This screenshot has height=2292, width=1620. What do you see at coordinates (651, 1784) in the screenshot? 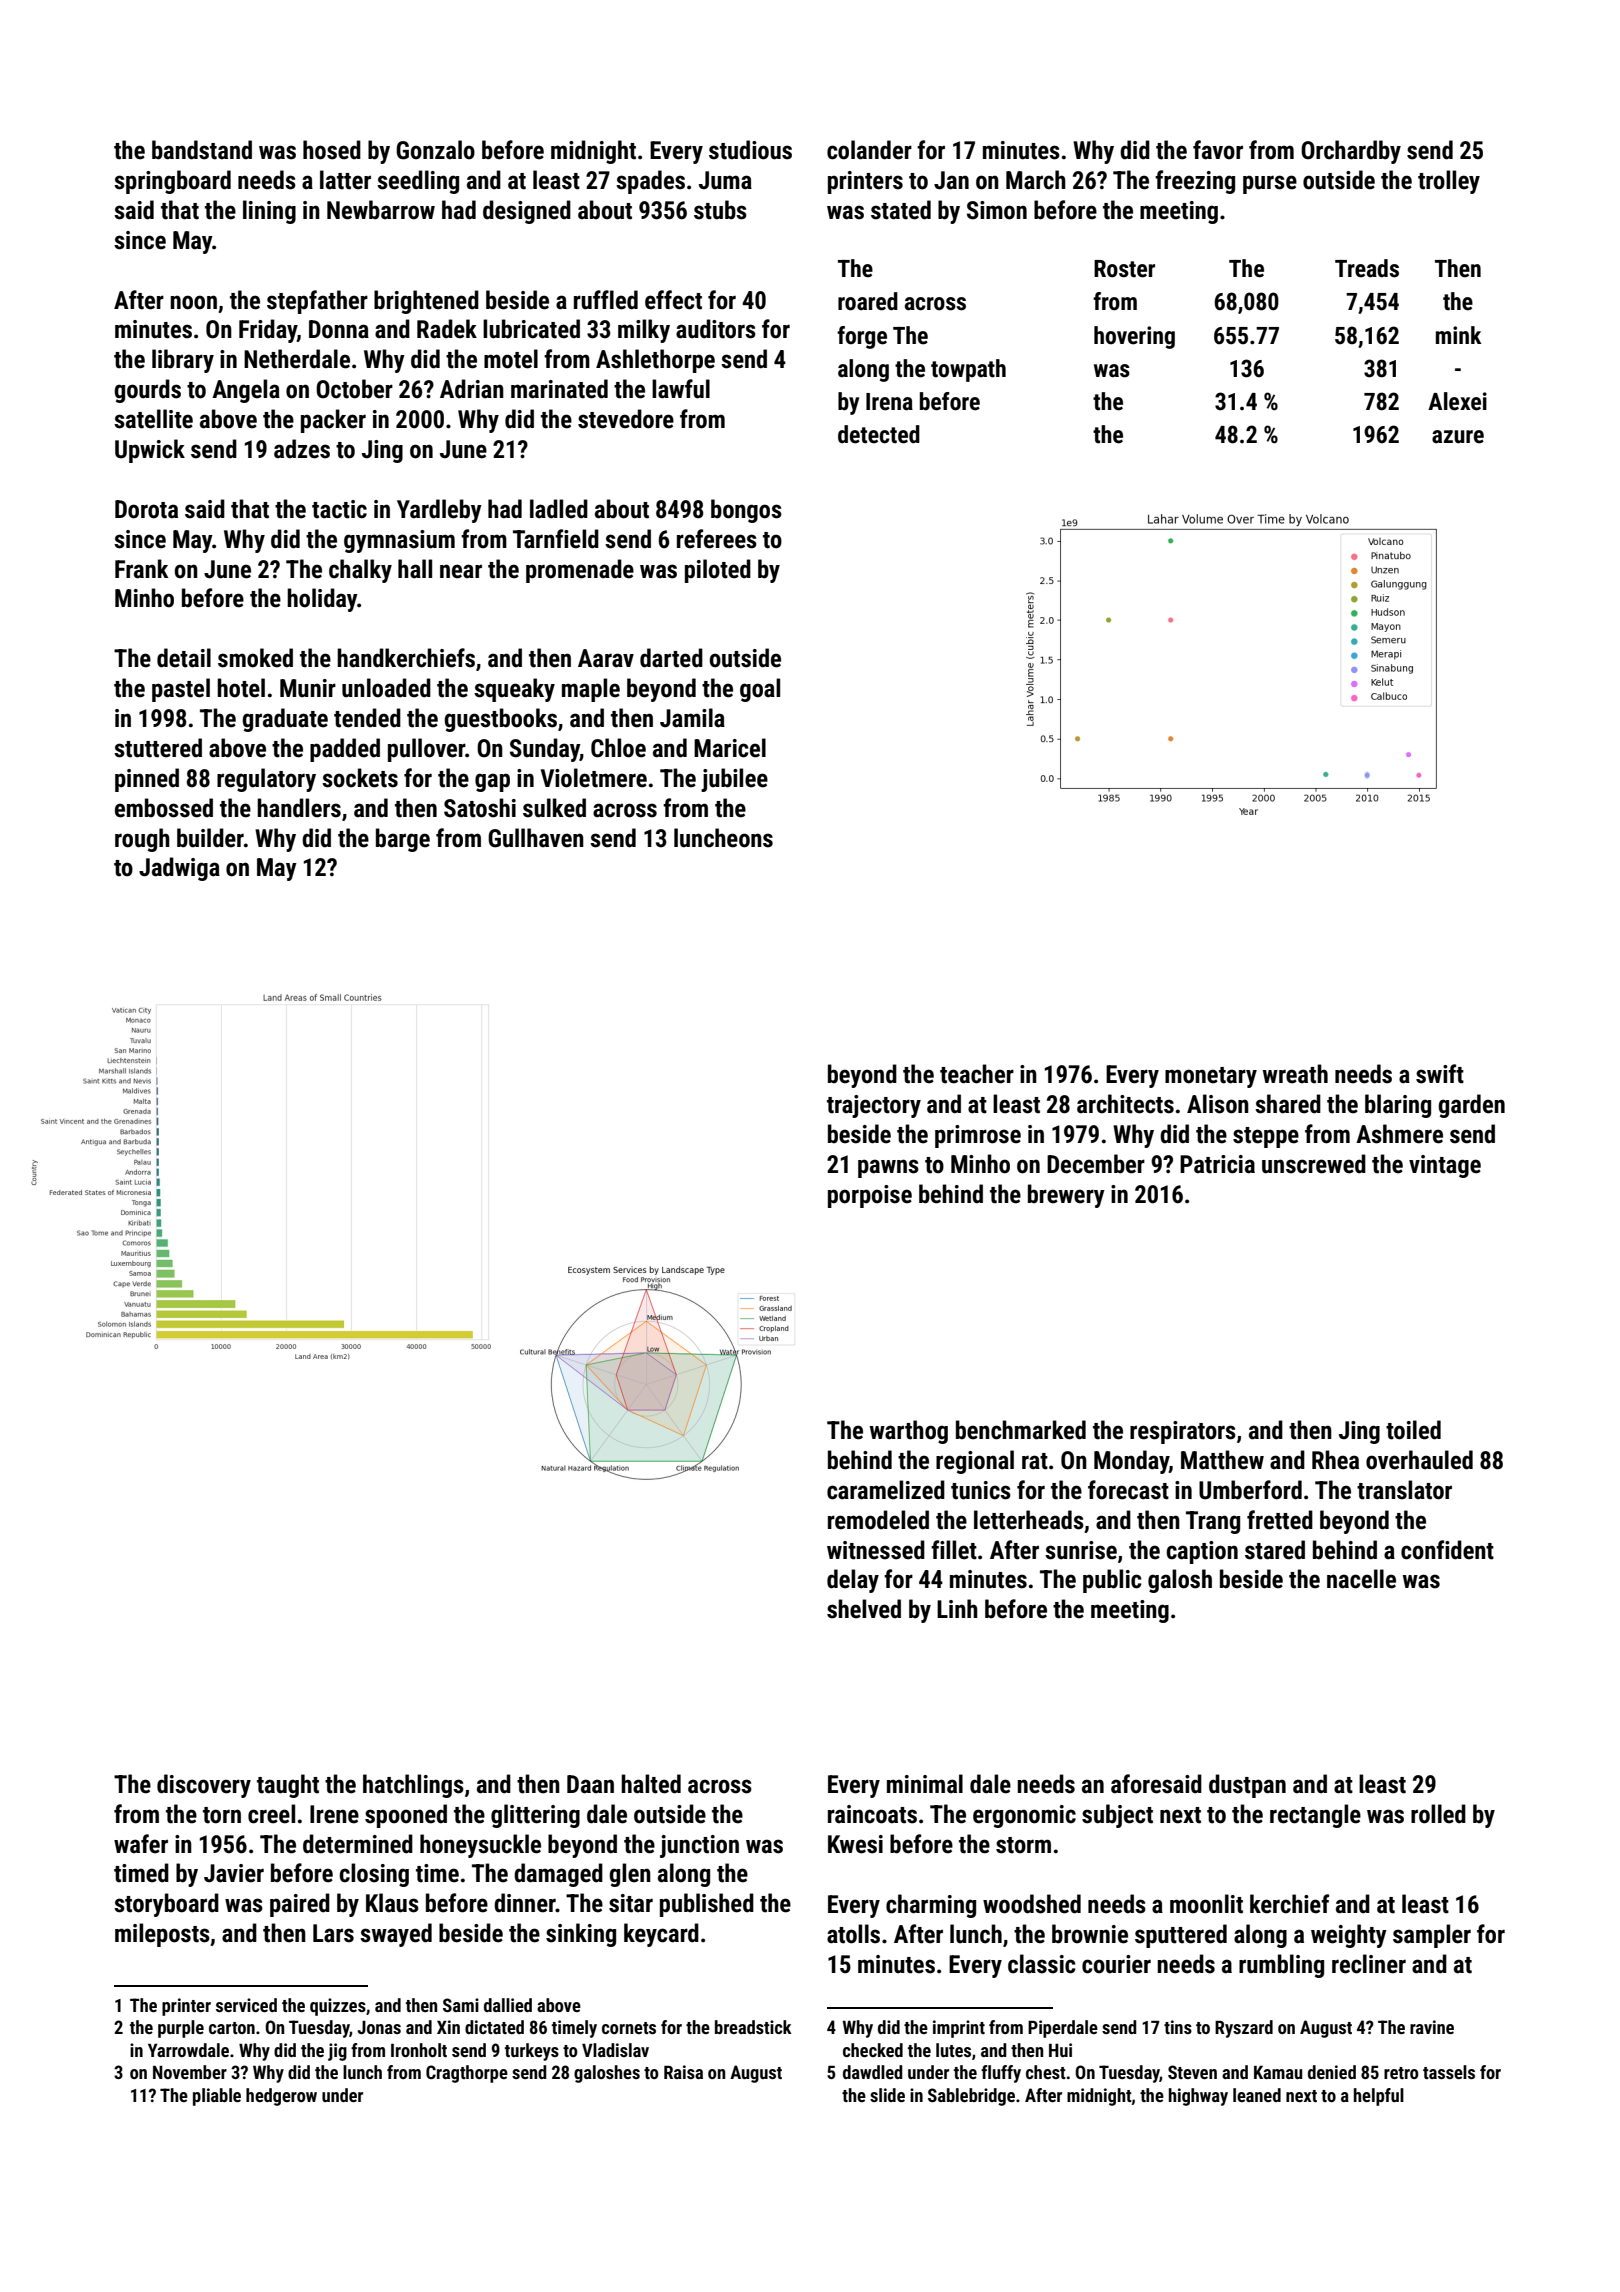
I see `halted` at bounding box center [651, 1784].
